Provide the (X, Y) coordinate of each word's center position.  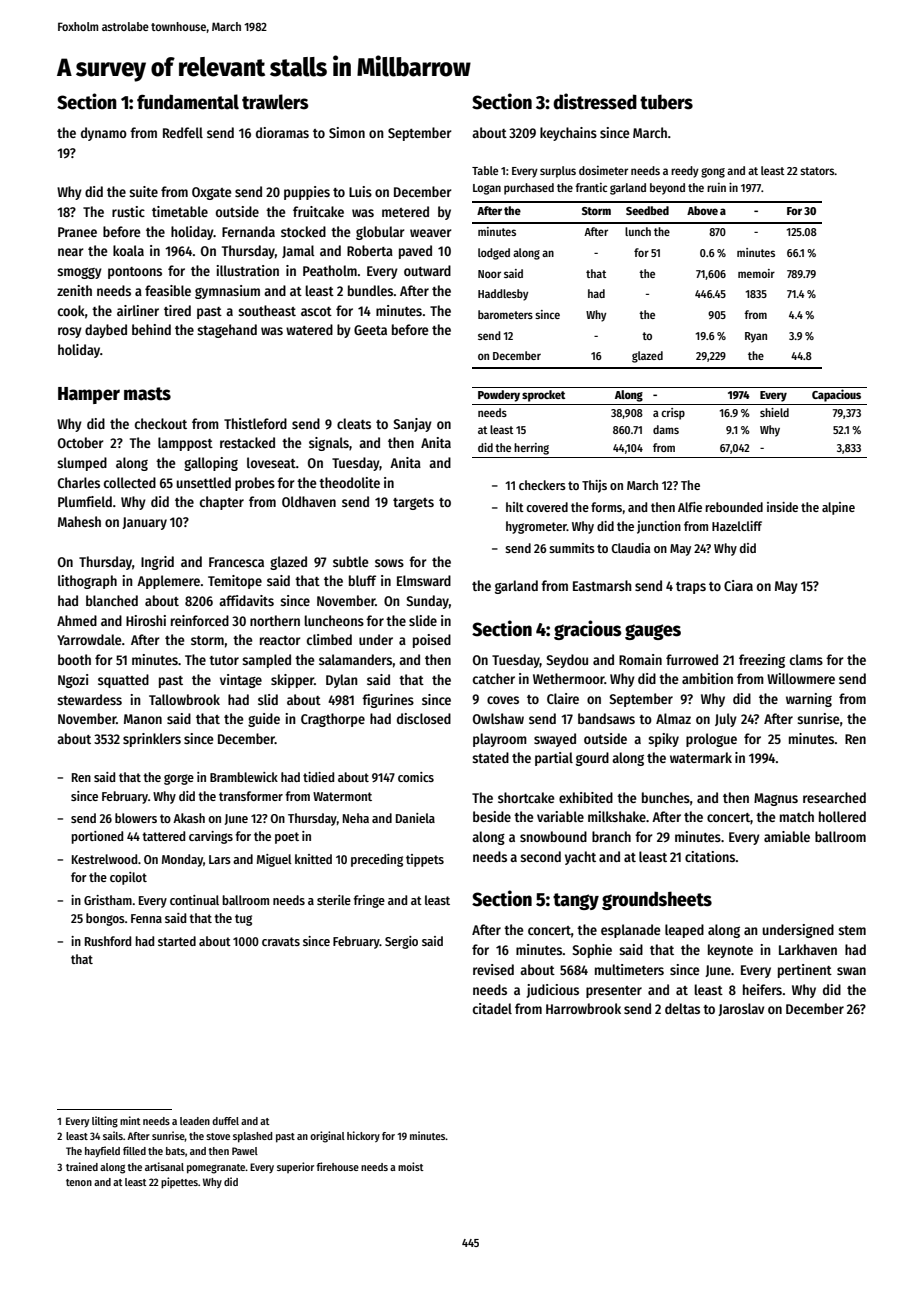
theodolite (349, 482)
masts (147, 394)
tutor (224, 660)
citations (710, 856)
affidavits (246, 600)
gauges (653, 632)
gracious (587, 630)
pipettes (179, 1183)
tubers (666, 102)
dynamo (104, 134)
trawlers (275, 102)
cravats (281, 941)
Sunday (428, 602)
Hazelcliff (737, 526)
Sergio (401, 942)
